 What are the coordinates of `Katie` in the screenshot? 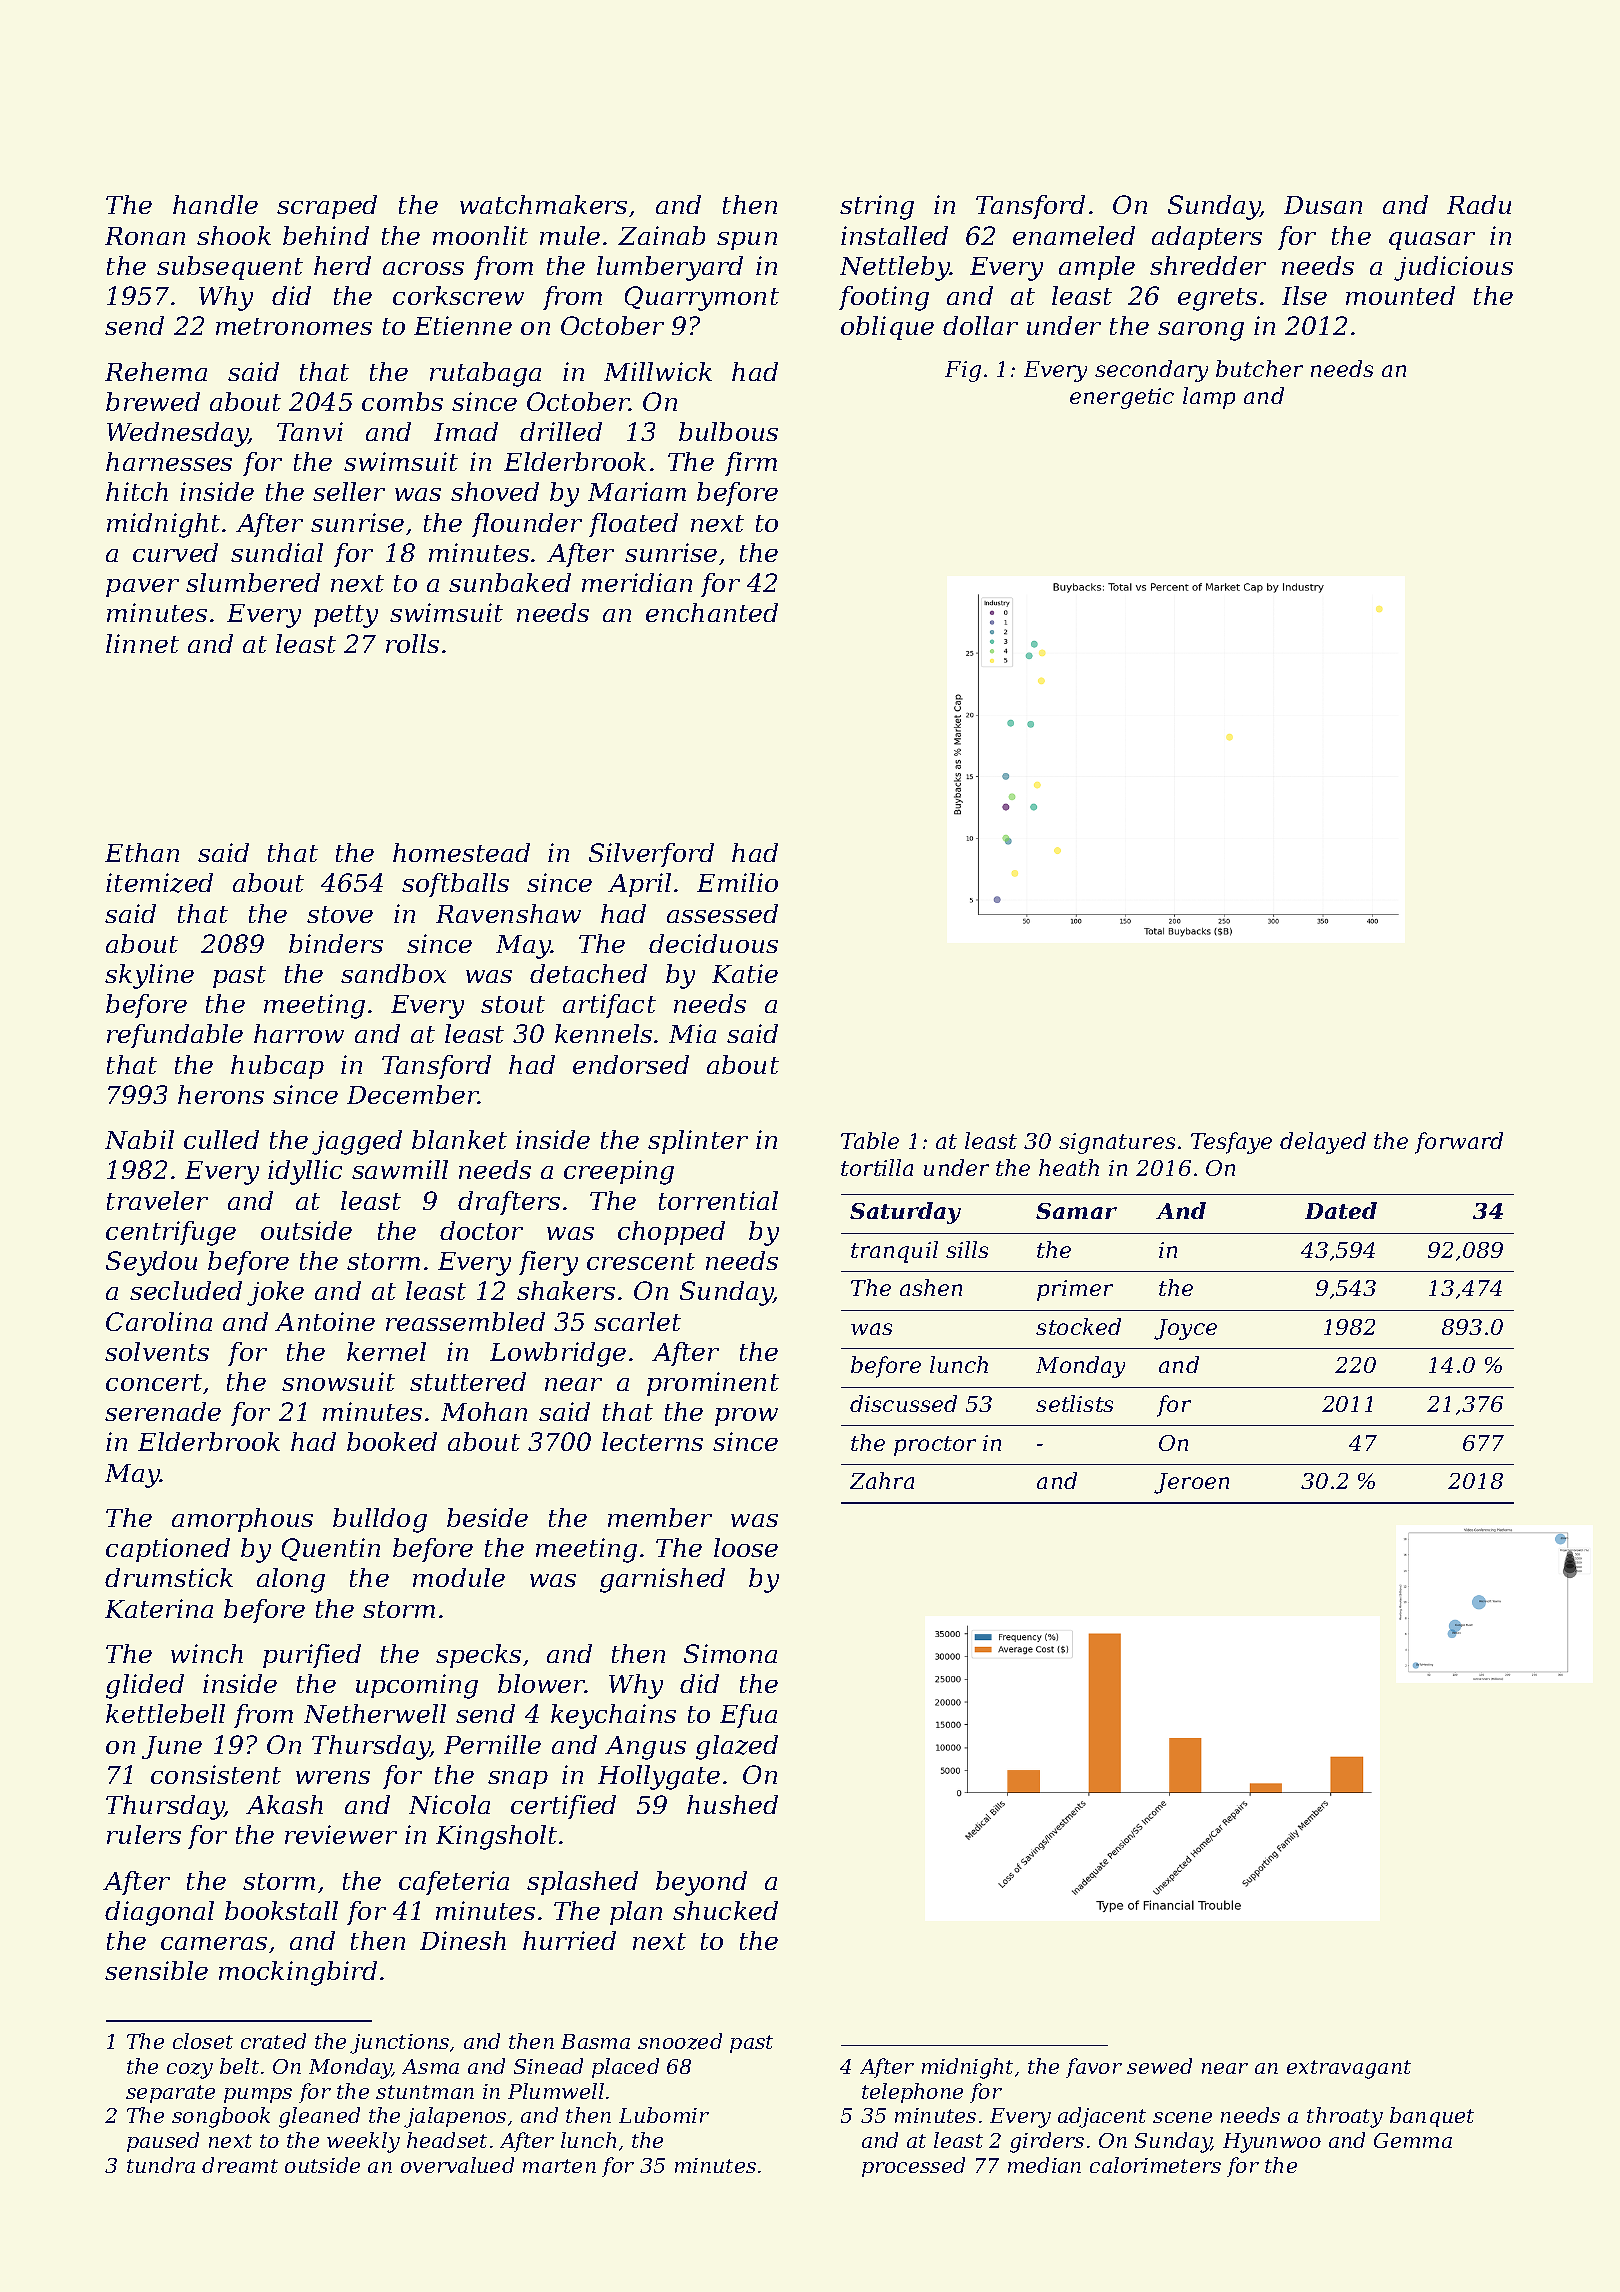 It's located at (745, 973).
